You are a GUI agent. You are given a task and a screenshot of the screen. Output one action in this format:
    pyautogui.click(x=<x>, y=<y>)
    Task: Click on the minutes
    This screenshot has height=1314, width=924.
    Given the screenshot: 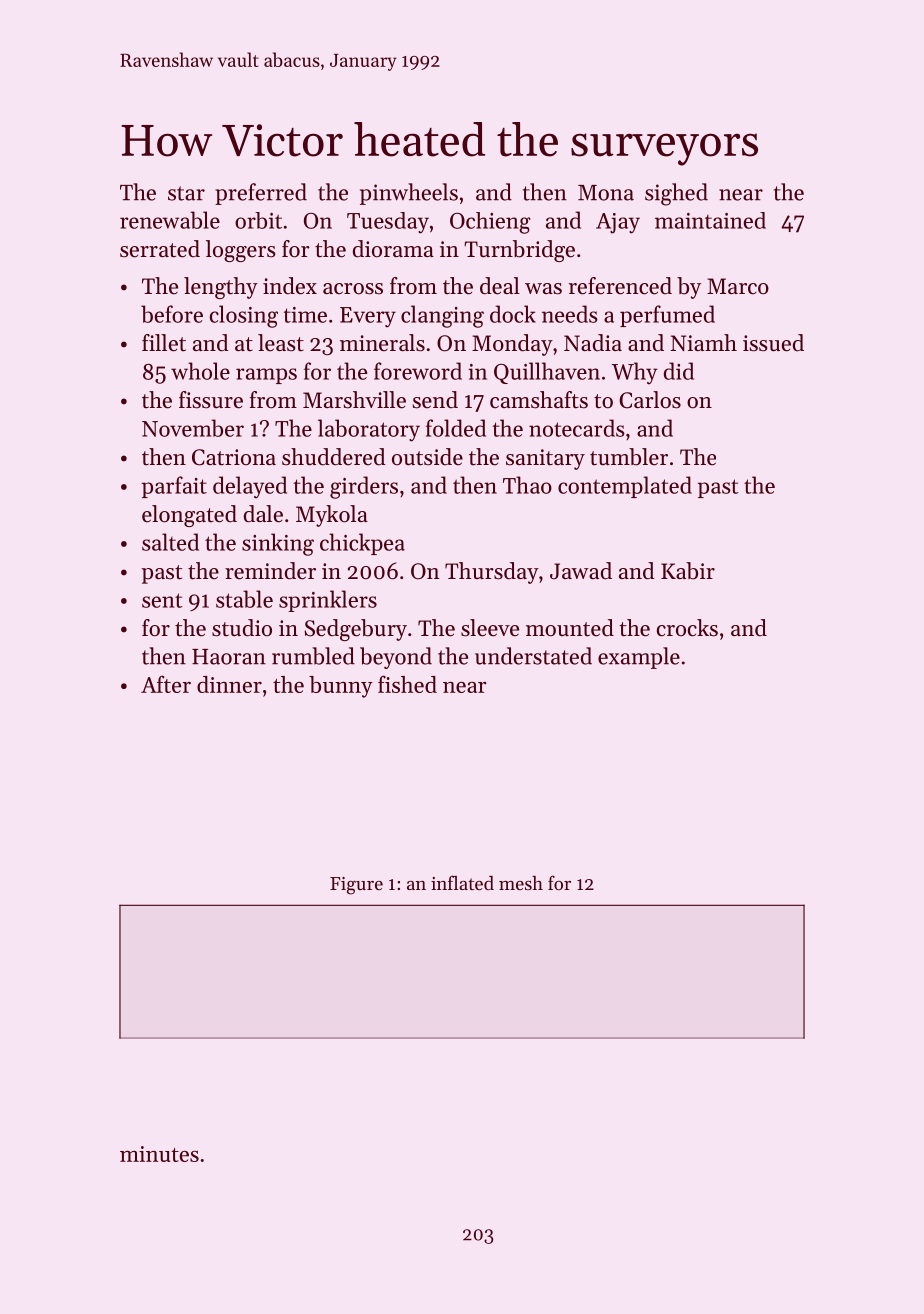 What is the action you would take?
    pyautogui.click(x=159, y=1154)
